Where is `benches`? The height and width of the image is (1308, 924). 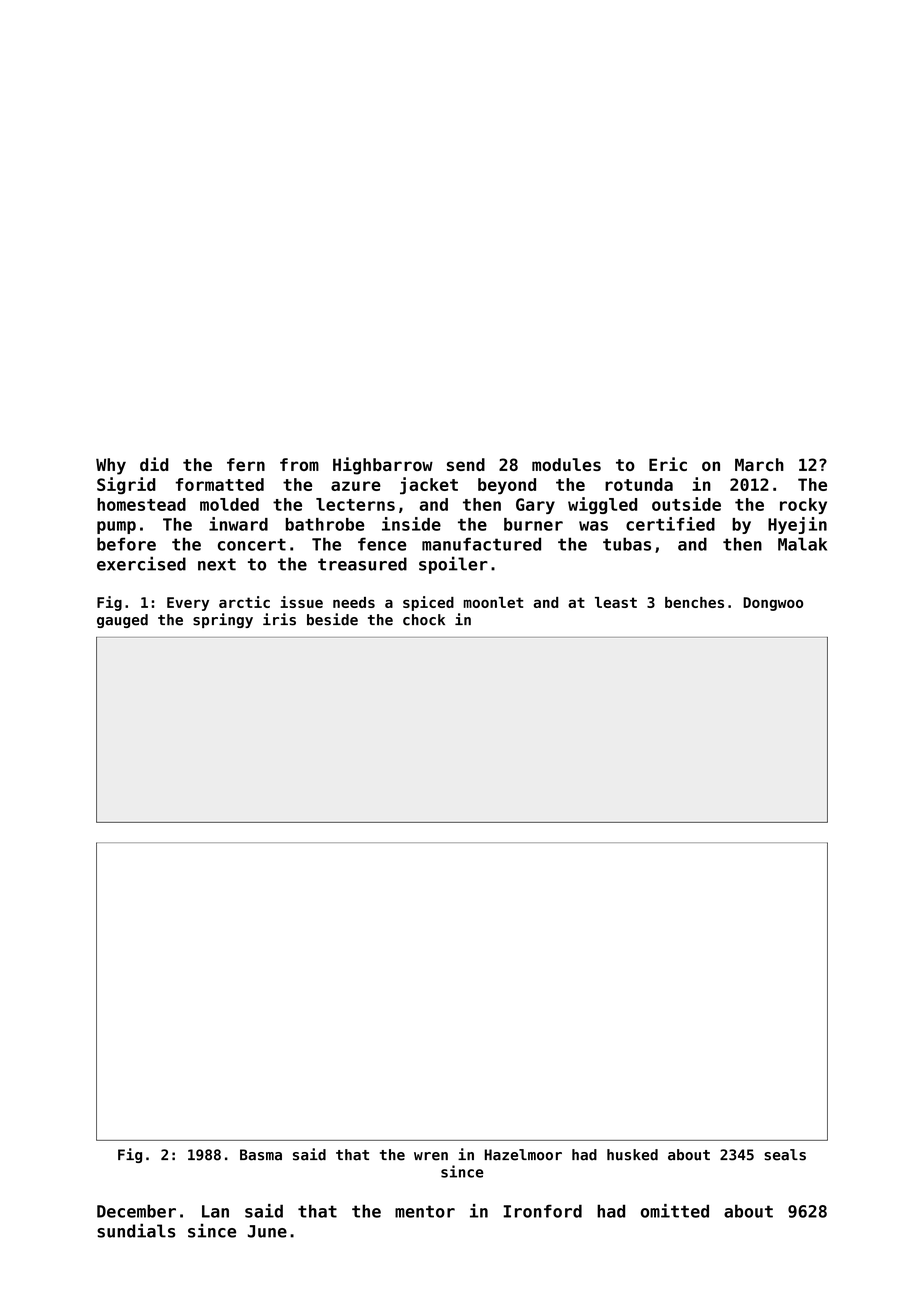
benches is located at coordinates (694, 602).
